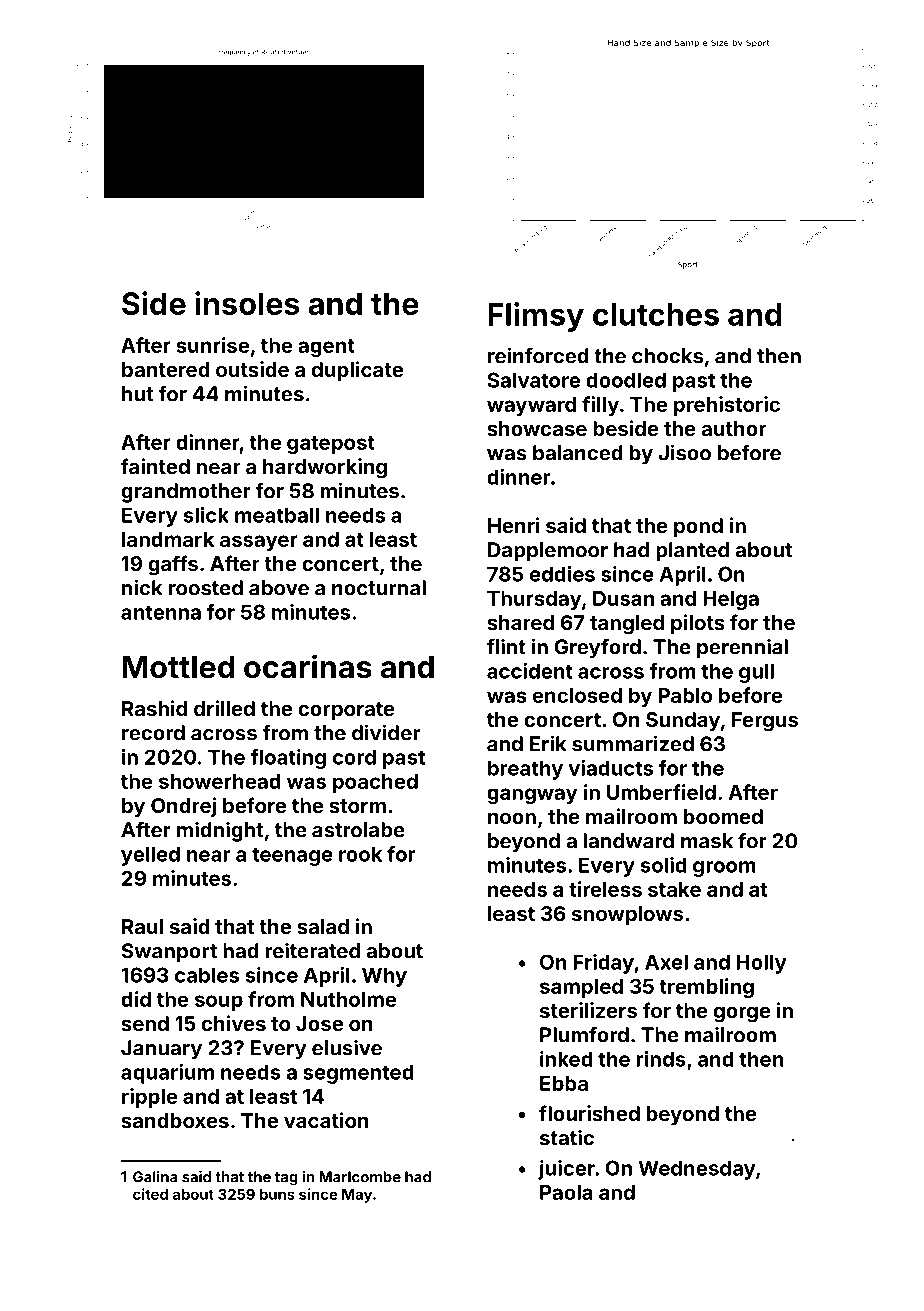 The height and width of the page is (1311, 924). What do you see at coordinates (247, 303) in the page?
I see `insoles` at bounding box center [247, 303].
